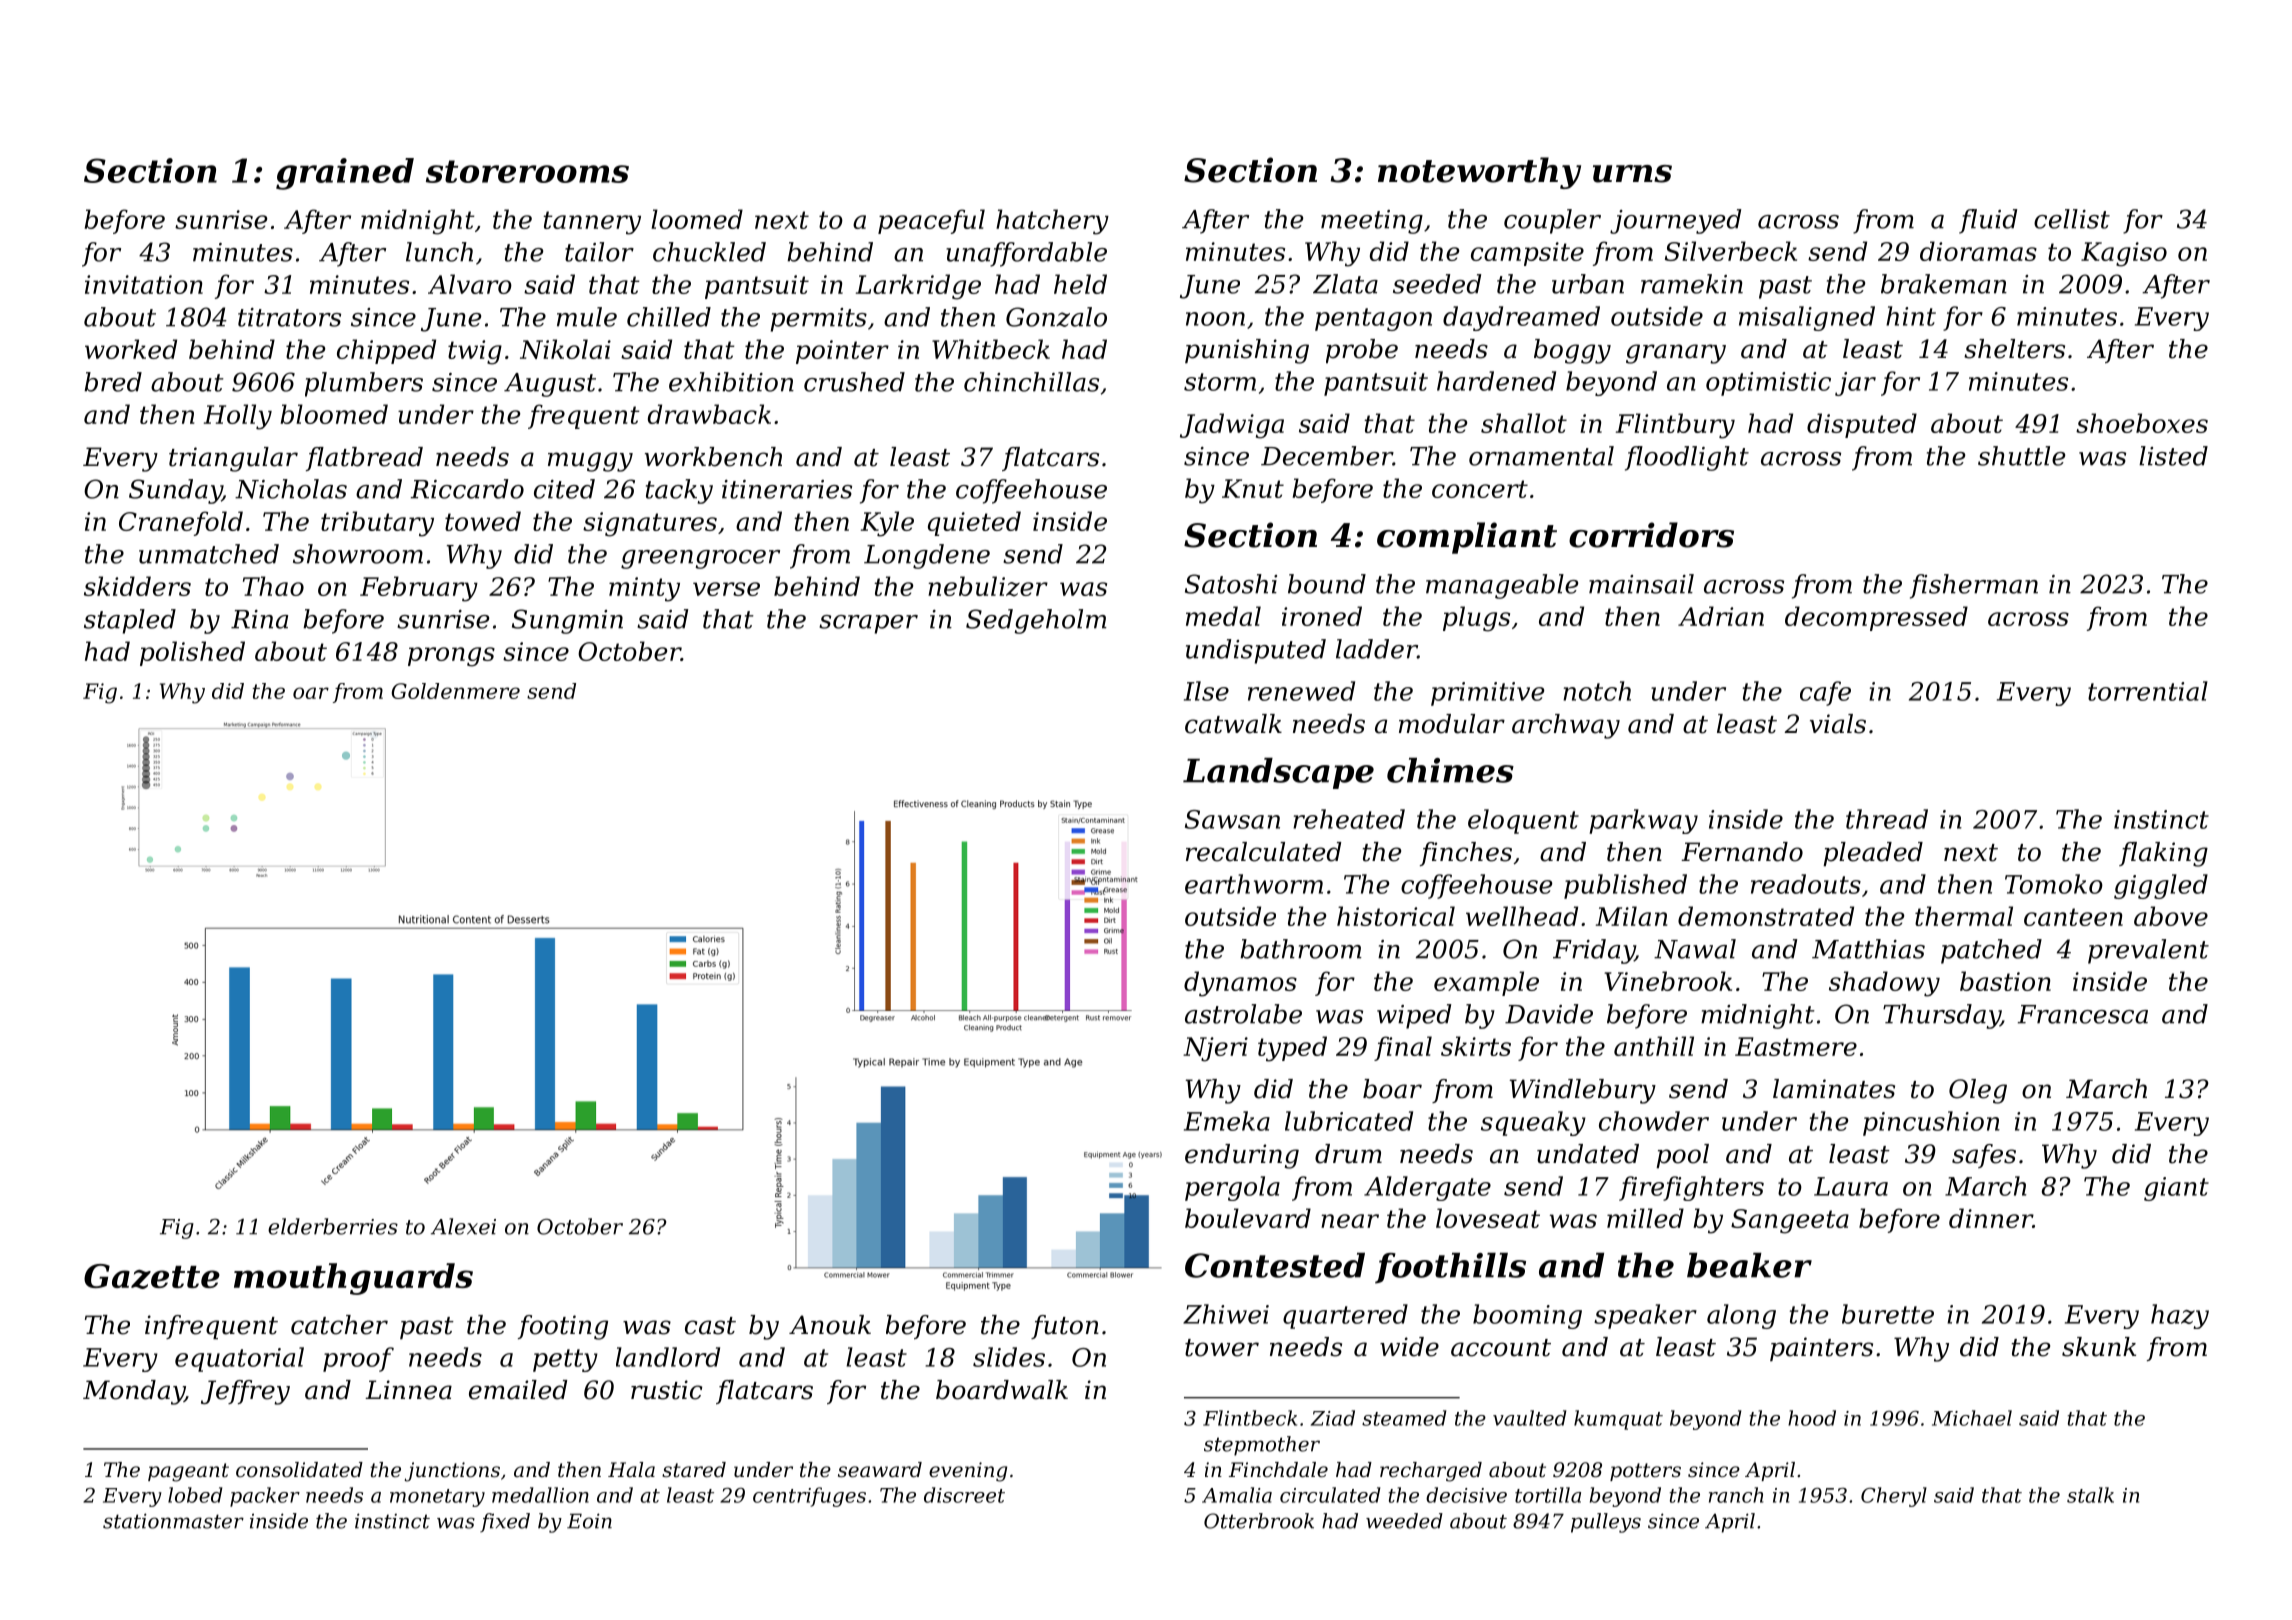 This screenshot has height=1620, width=2292. What do you see at coordinates (1259, 1521) in the screenshot?
I see `Otterbrook` at bounding box center [1259, 1521].
